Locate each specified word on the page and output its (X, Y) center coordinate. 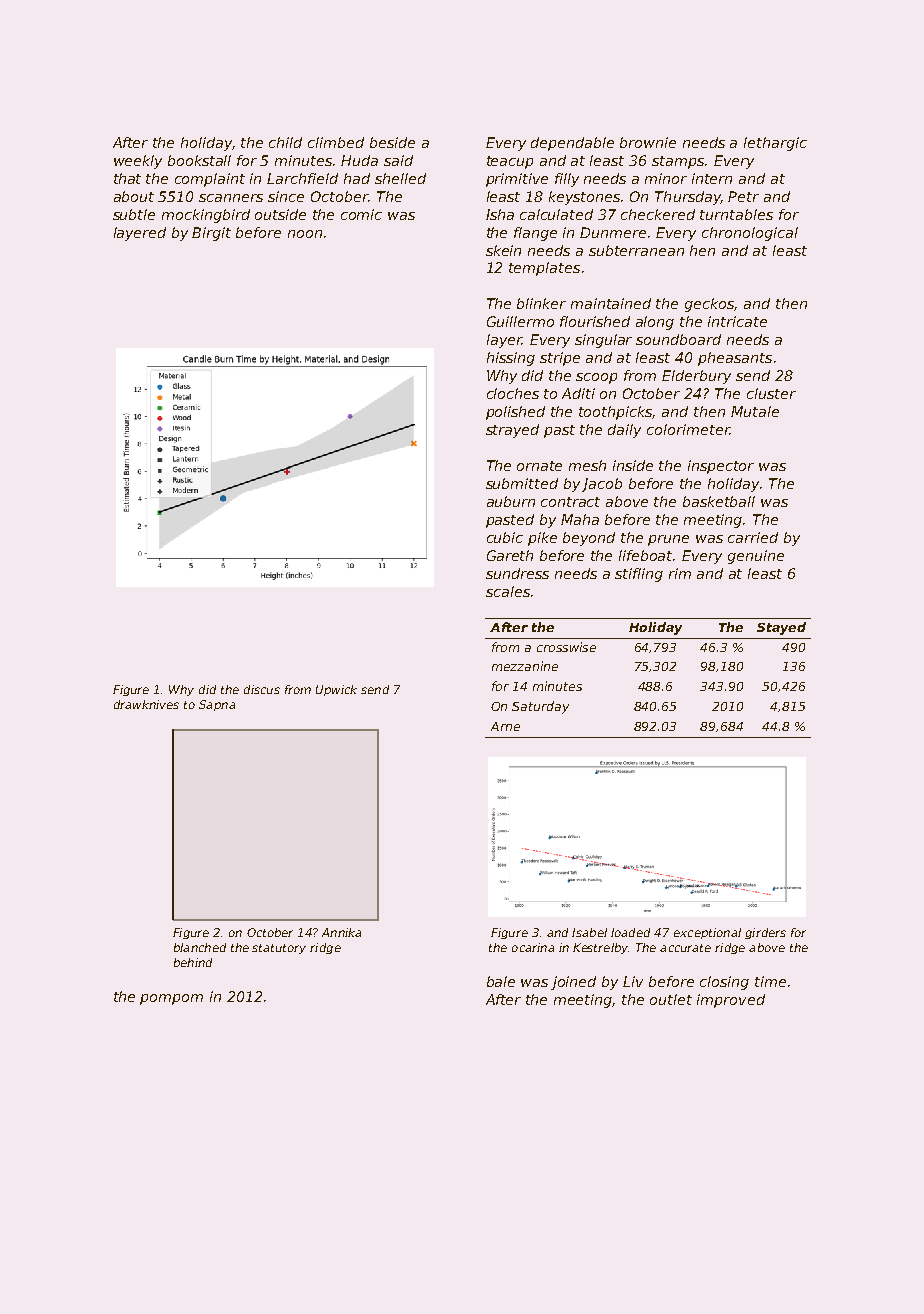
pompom (171, 999)
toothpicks (616, 413)
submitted (522, 483)
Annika (341, 932)
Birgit (211, 234)
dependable (572, 144)
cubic (505, 537)
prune (668, 540)
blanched (200, 947)
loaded (630, 932)
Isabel (589, 932)
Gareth (510, 555)
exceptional (707, 933)
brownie (648, 142)
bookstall (199, 160)
